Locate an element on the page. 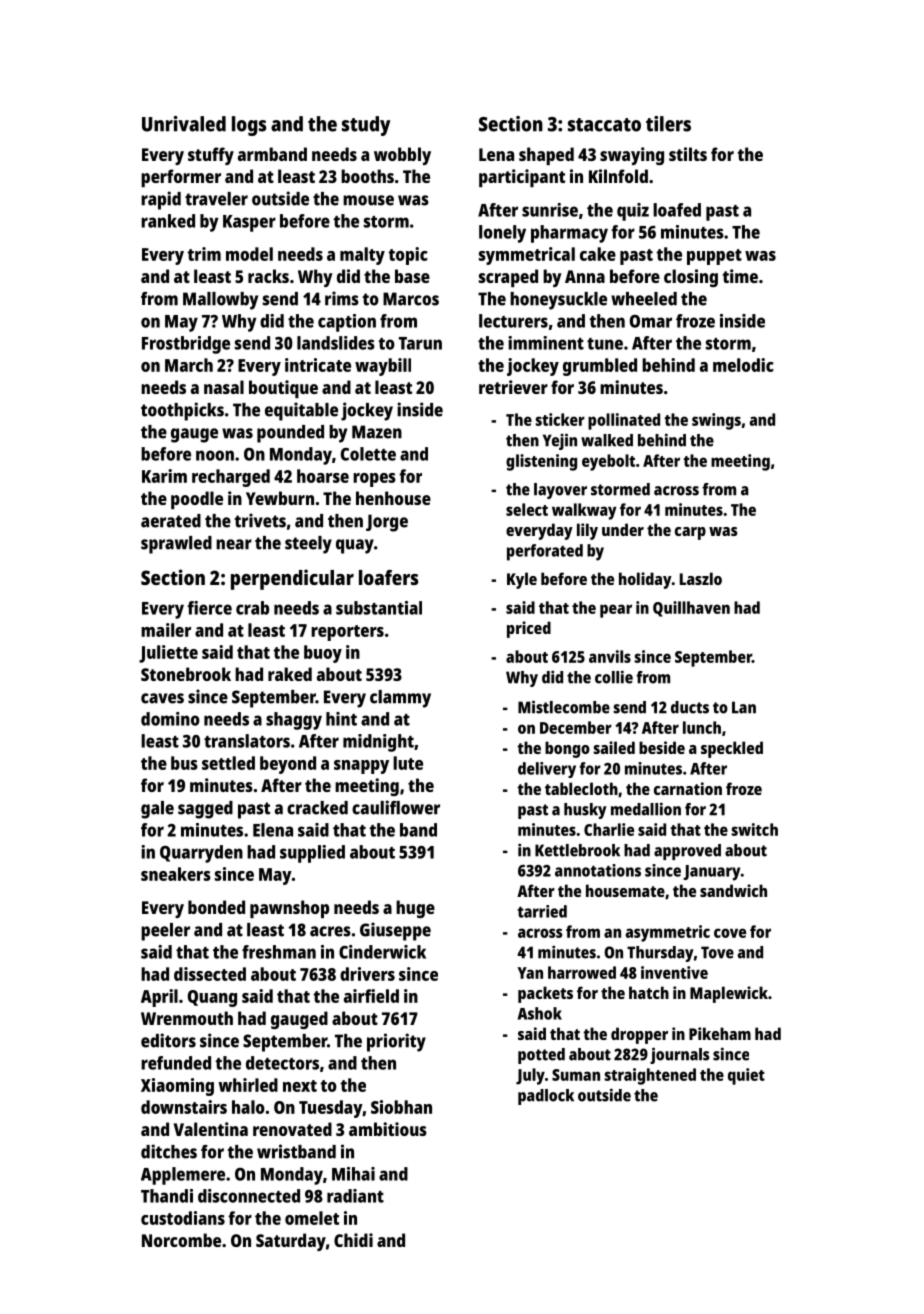 The image size is (924, 1314). Chidi is located at coordinates (353, 1240).
